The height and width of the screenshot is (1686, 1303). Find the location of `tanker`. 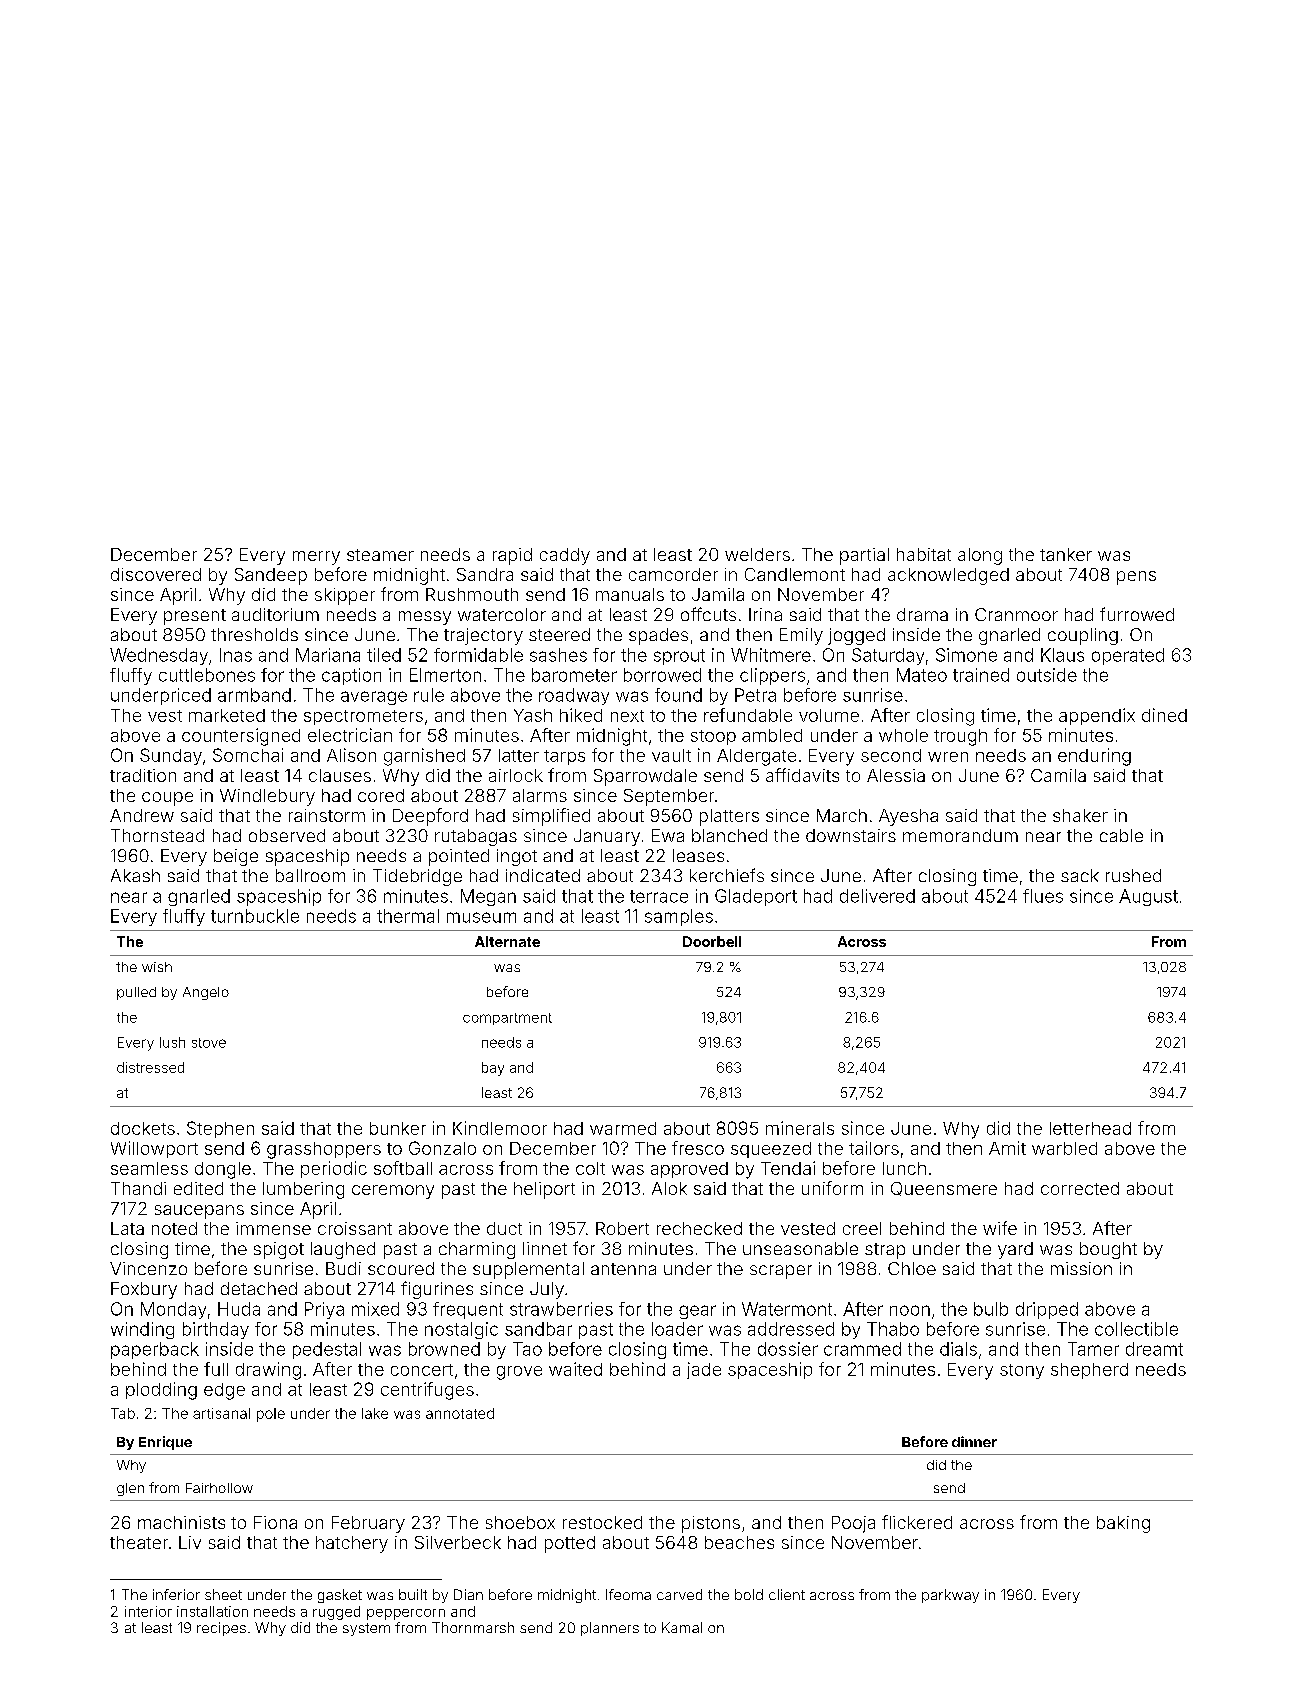

tanker is located at coordinates (1066, 554).
